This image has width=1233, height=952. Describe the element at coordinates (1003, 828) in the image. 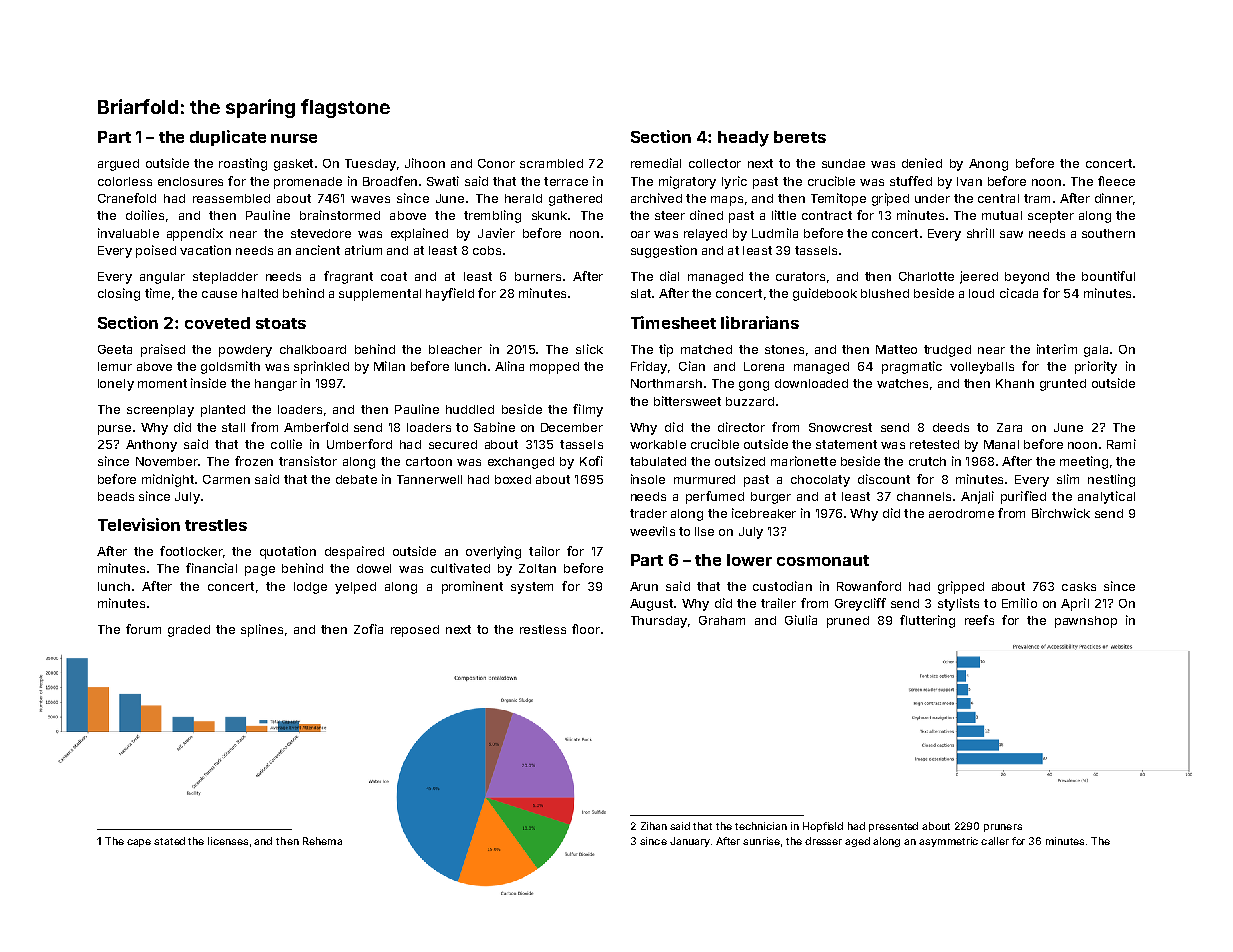

I see `pruners` at that location.
